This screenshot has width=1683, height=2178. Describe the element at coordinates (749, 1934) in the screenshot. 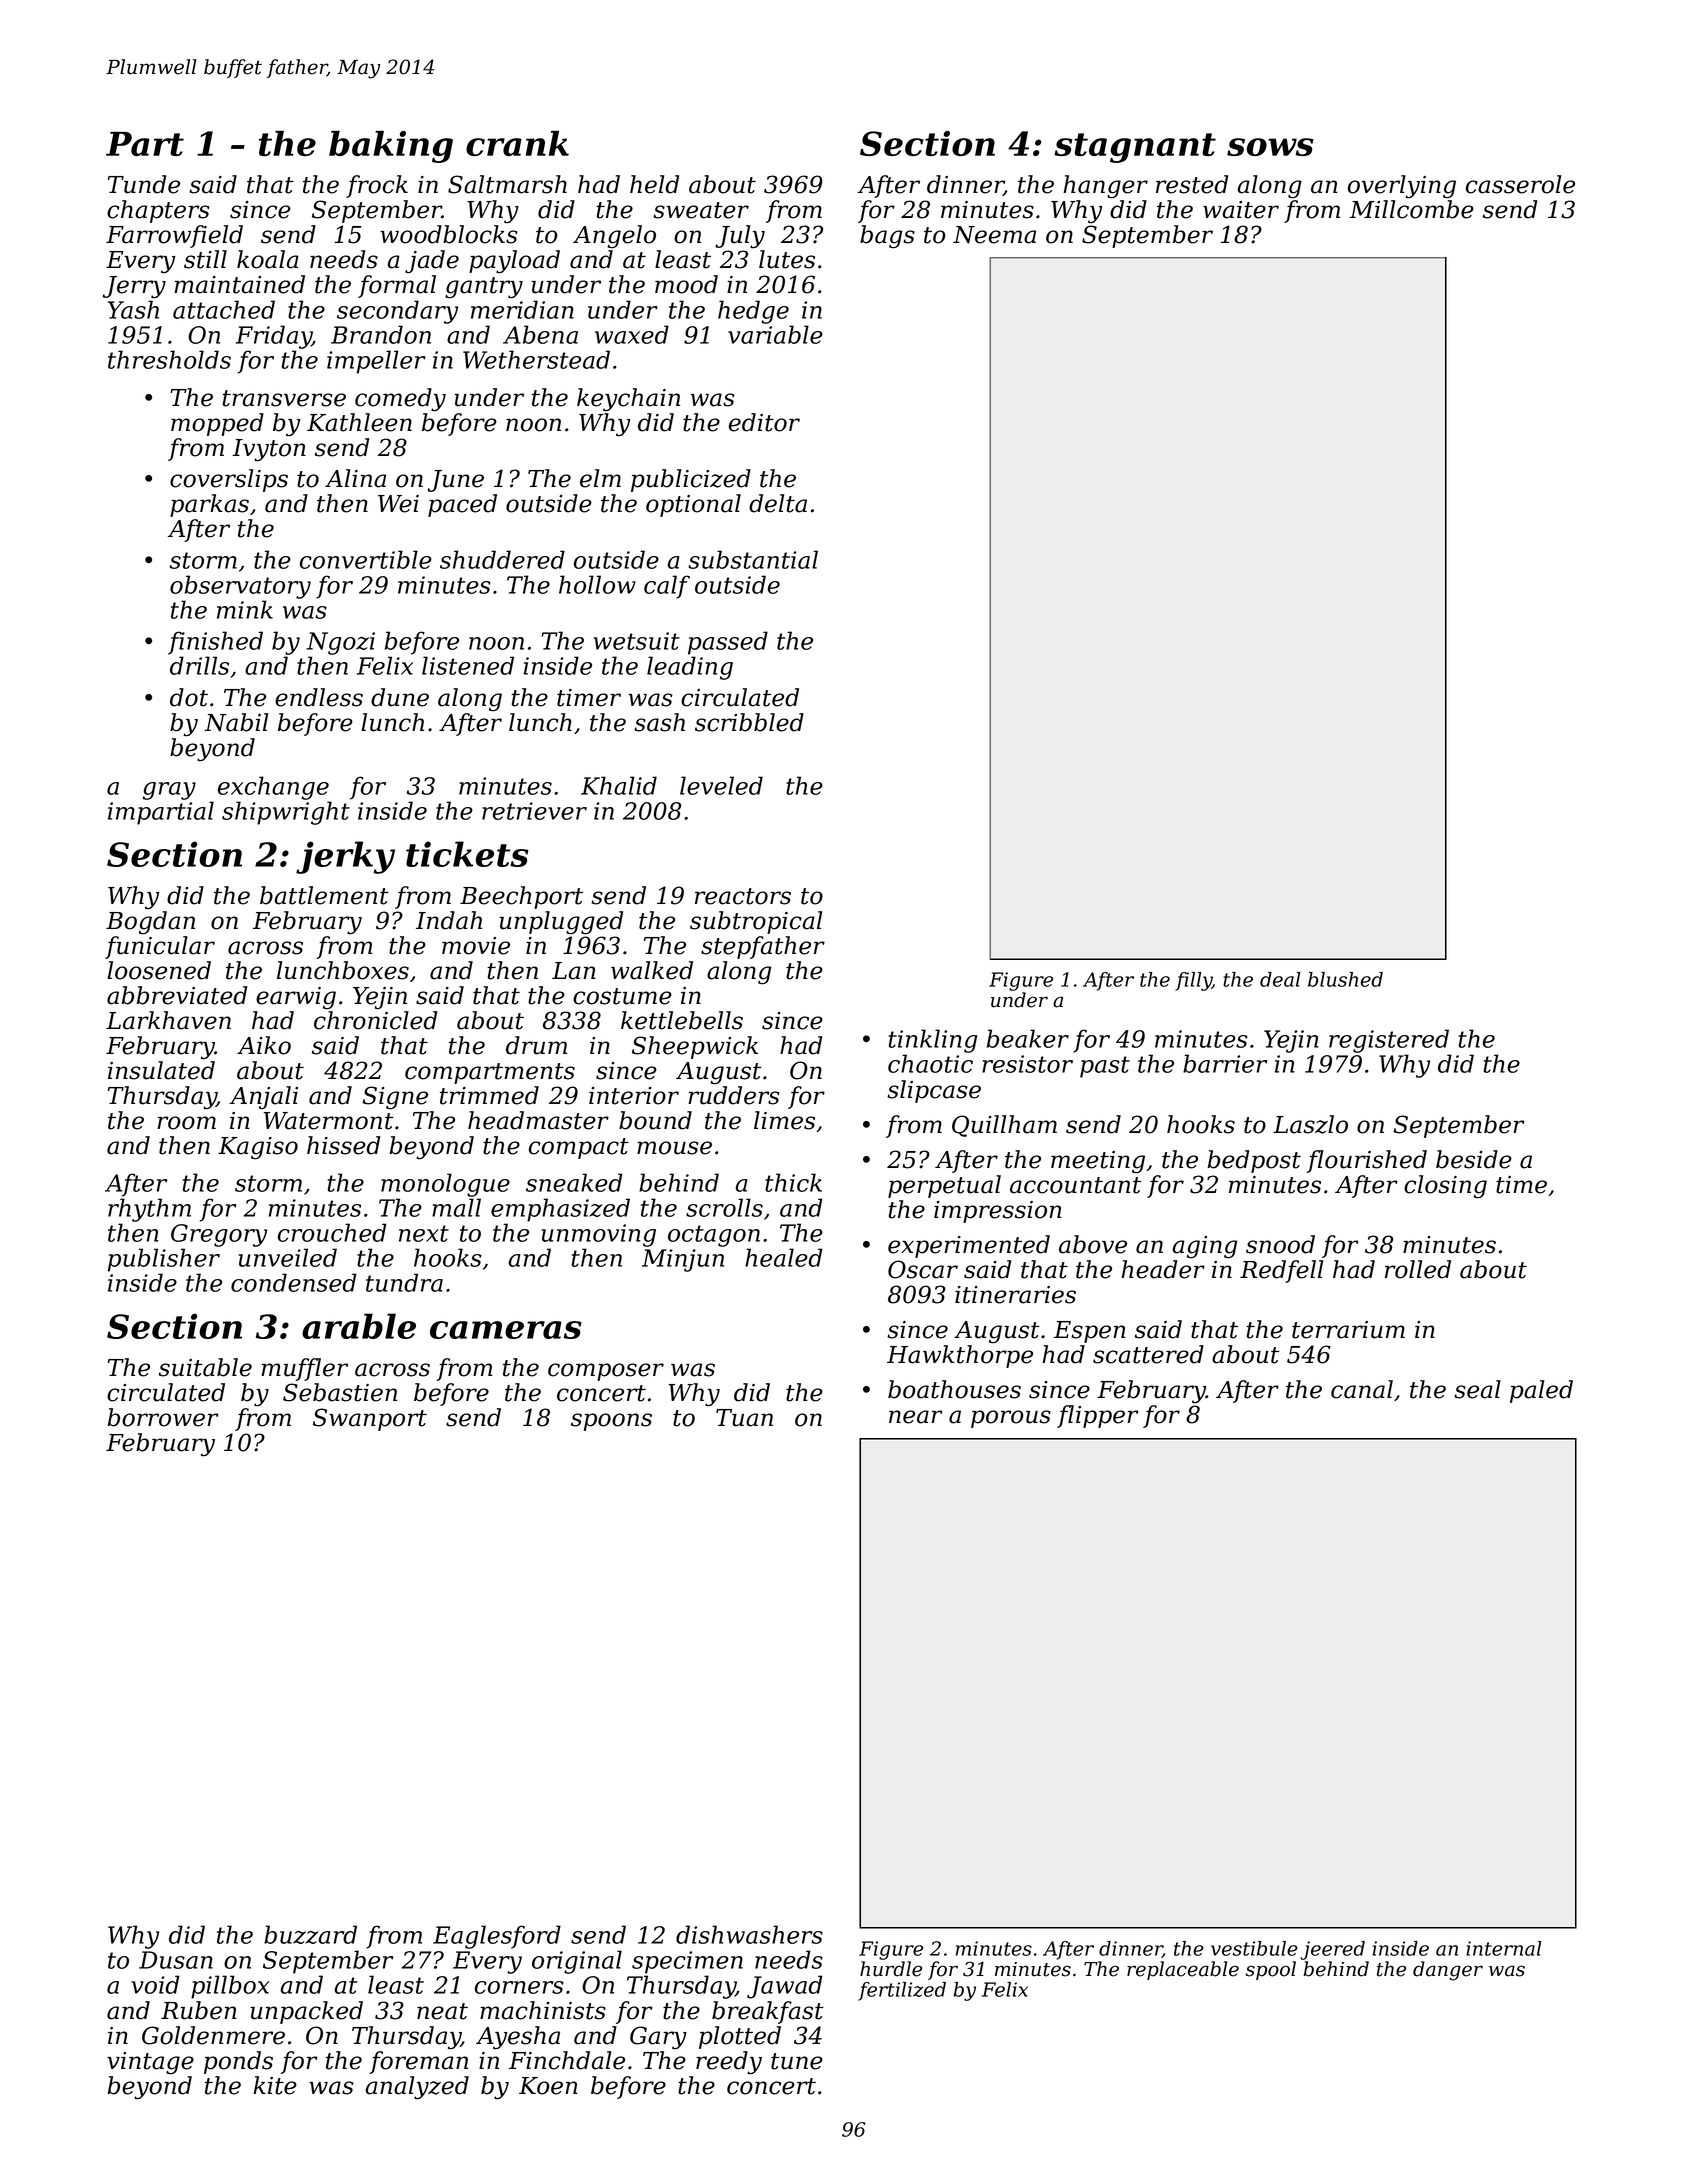

I see `dishwashers` at that location.
